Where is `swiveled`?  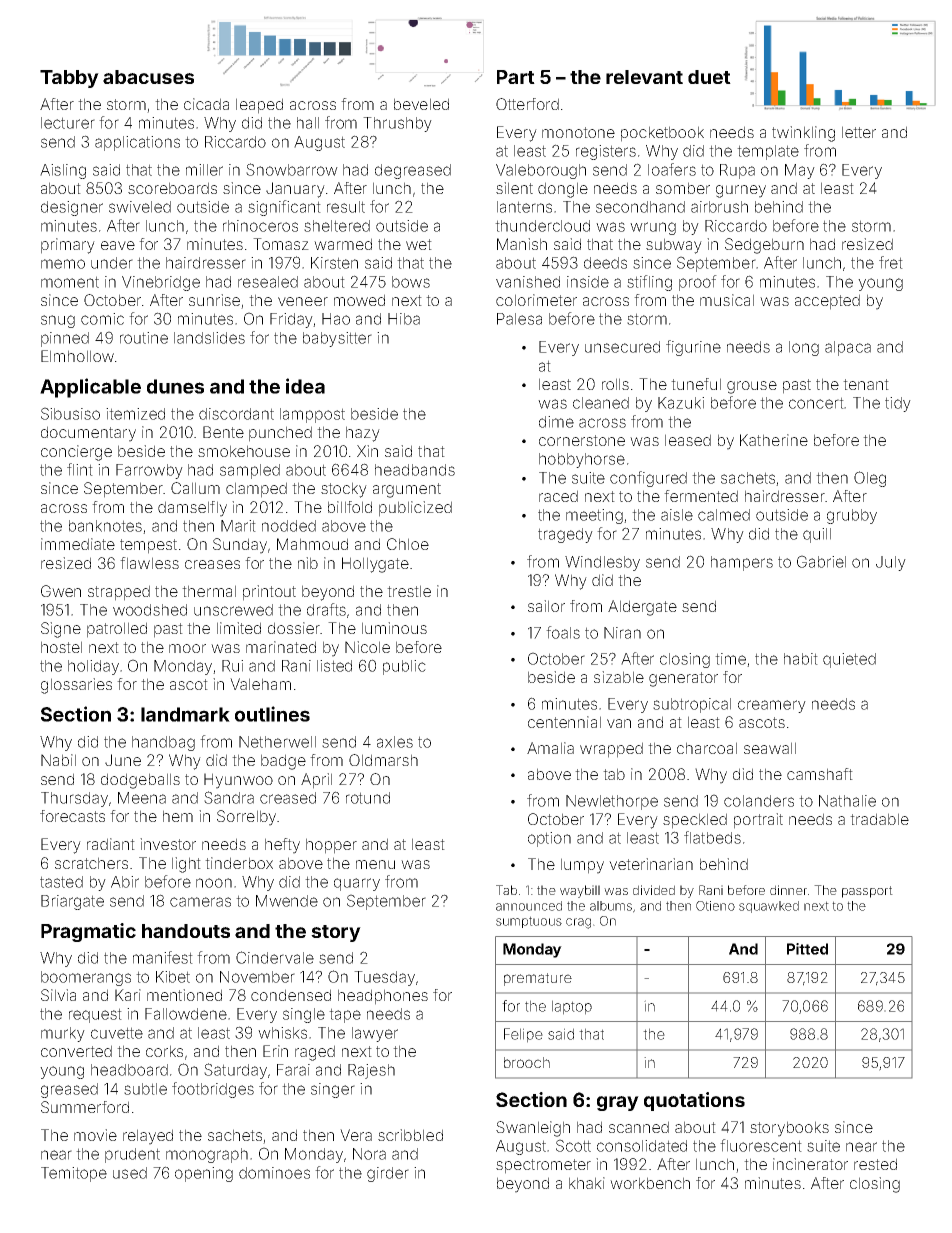 swiveled is located at coordinates (140, 207).
